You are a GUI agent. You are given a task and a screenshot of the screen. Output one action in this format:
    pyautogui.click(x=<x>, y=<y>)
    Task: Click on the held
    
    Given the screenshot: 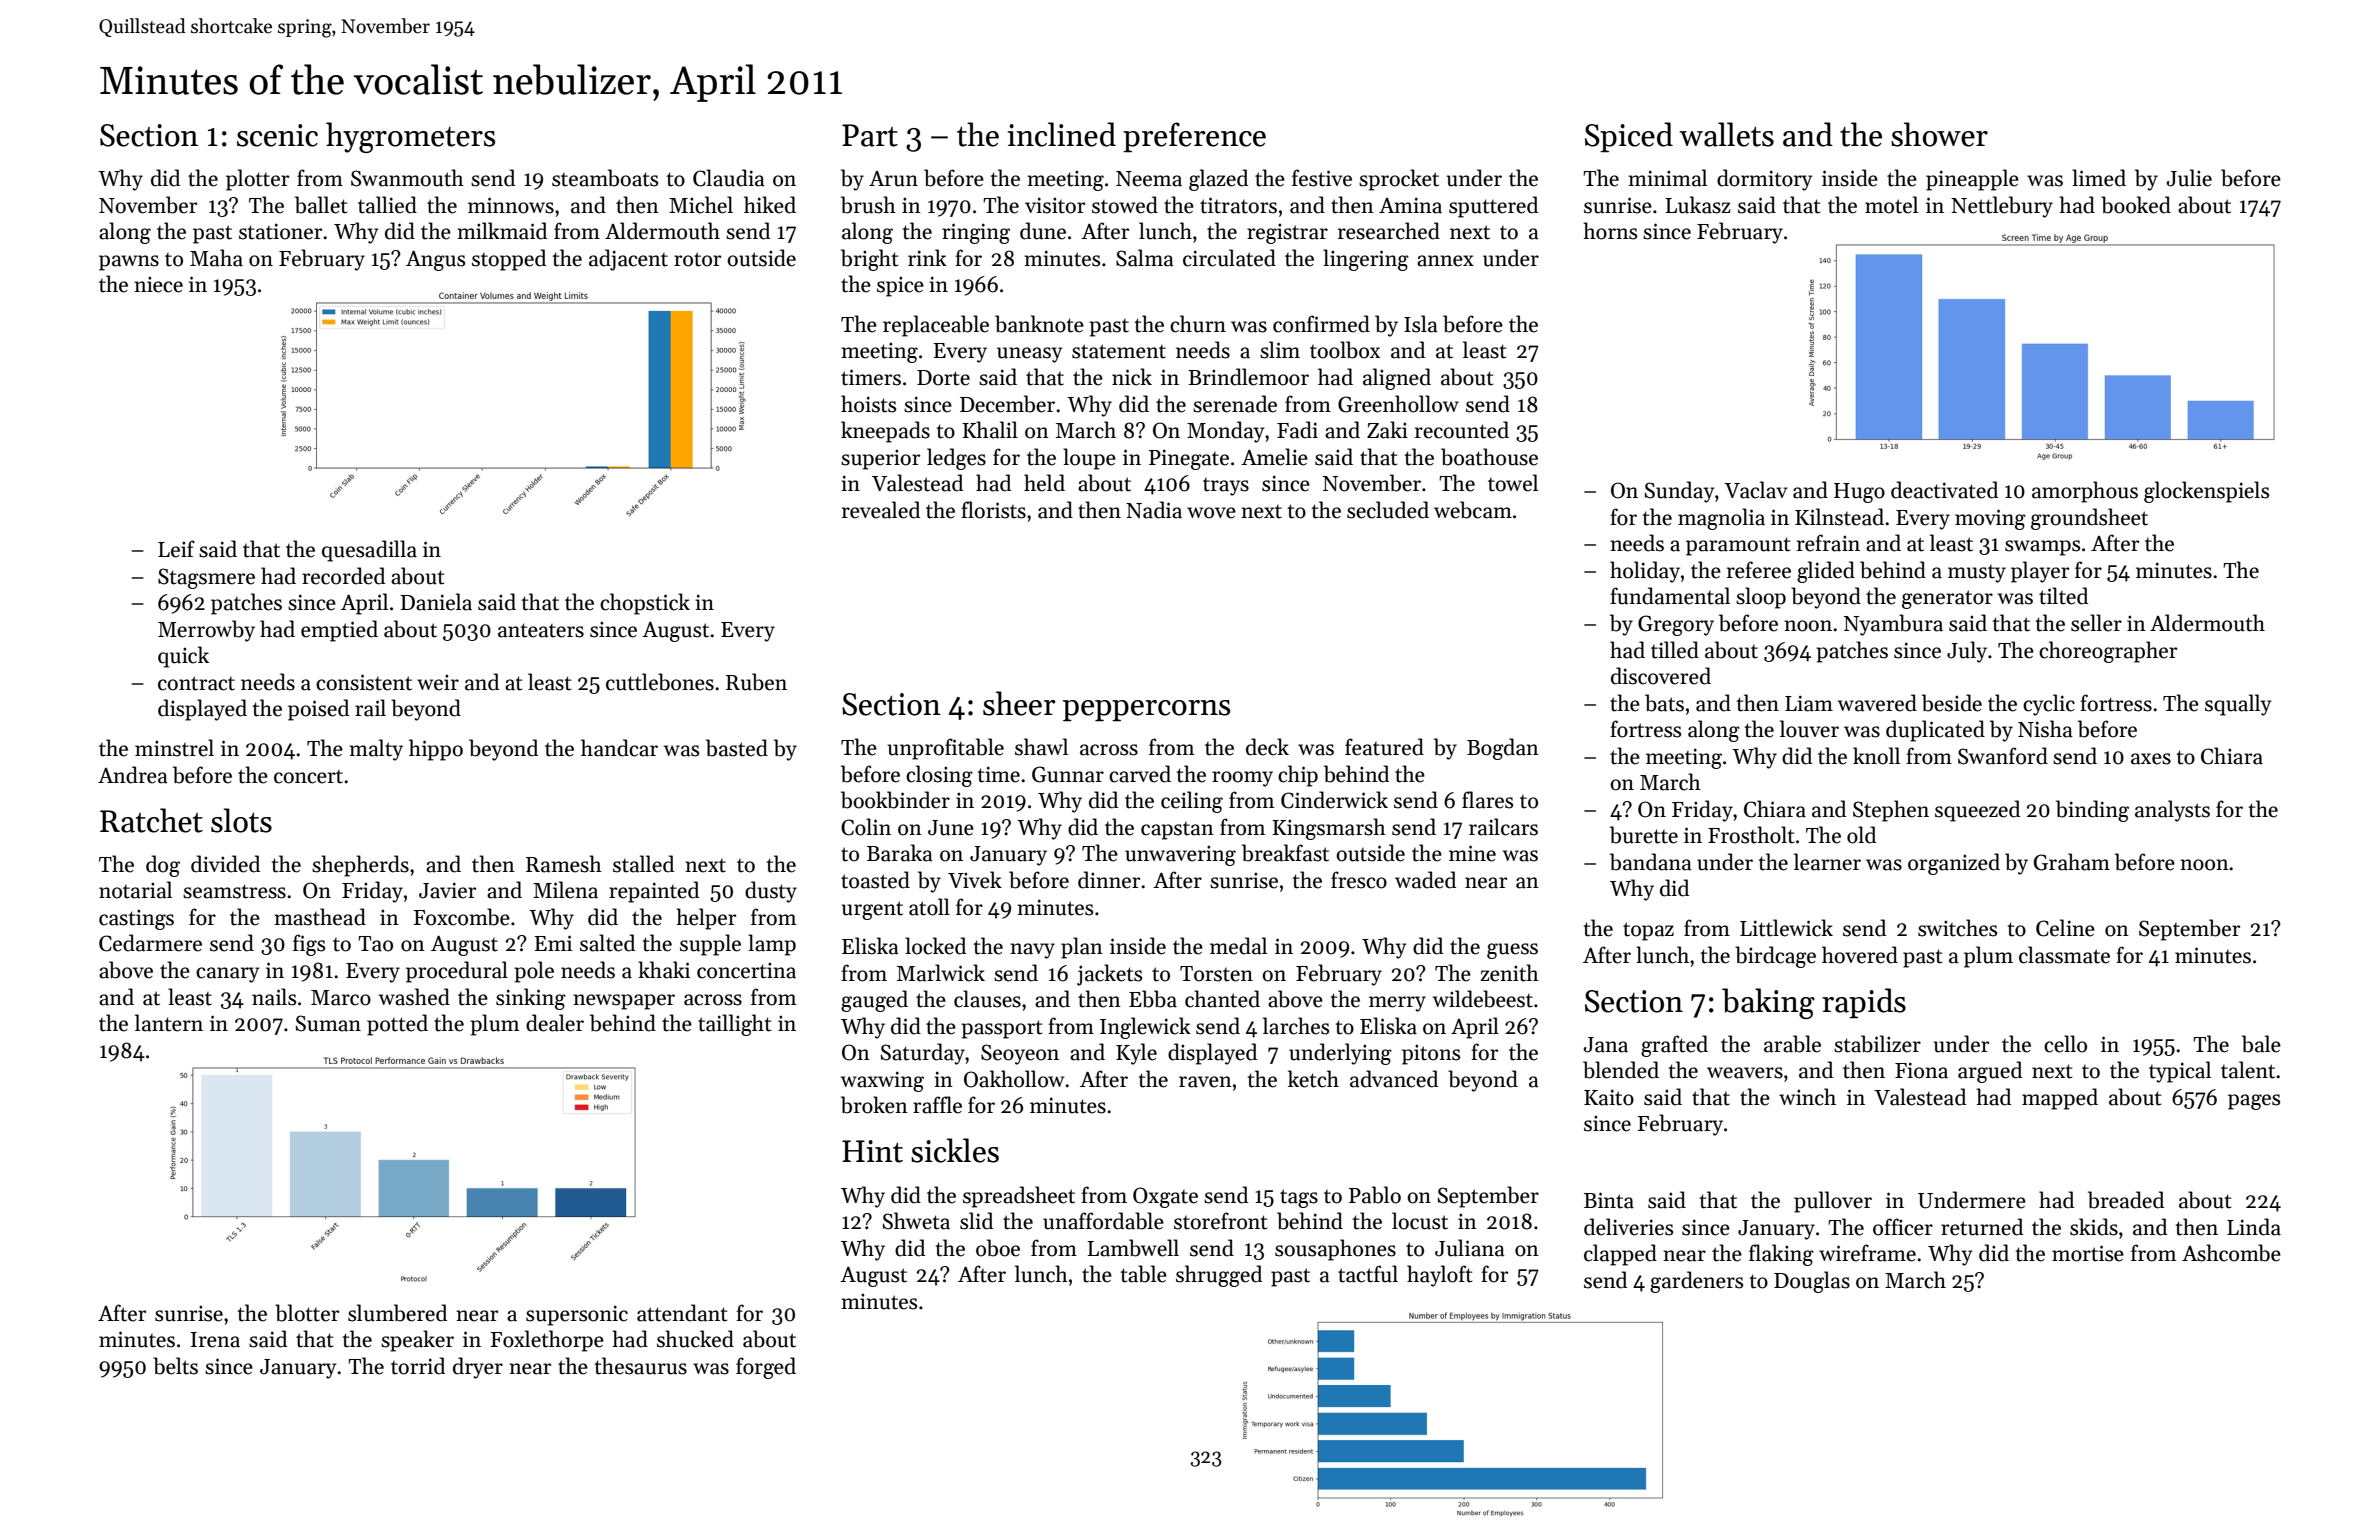 What is the action you would take?
    pyautogui.click(x=1044, y=483)
